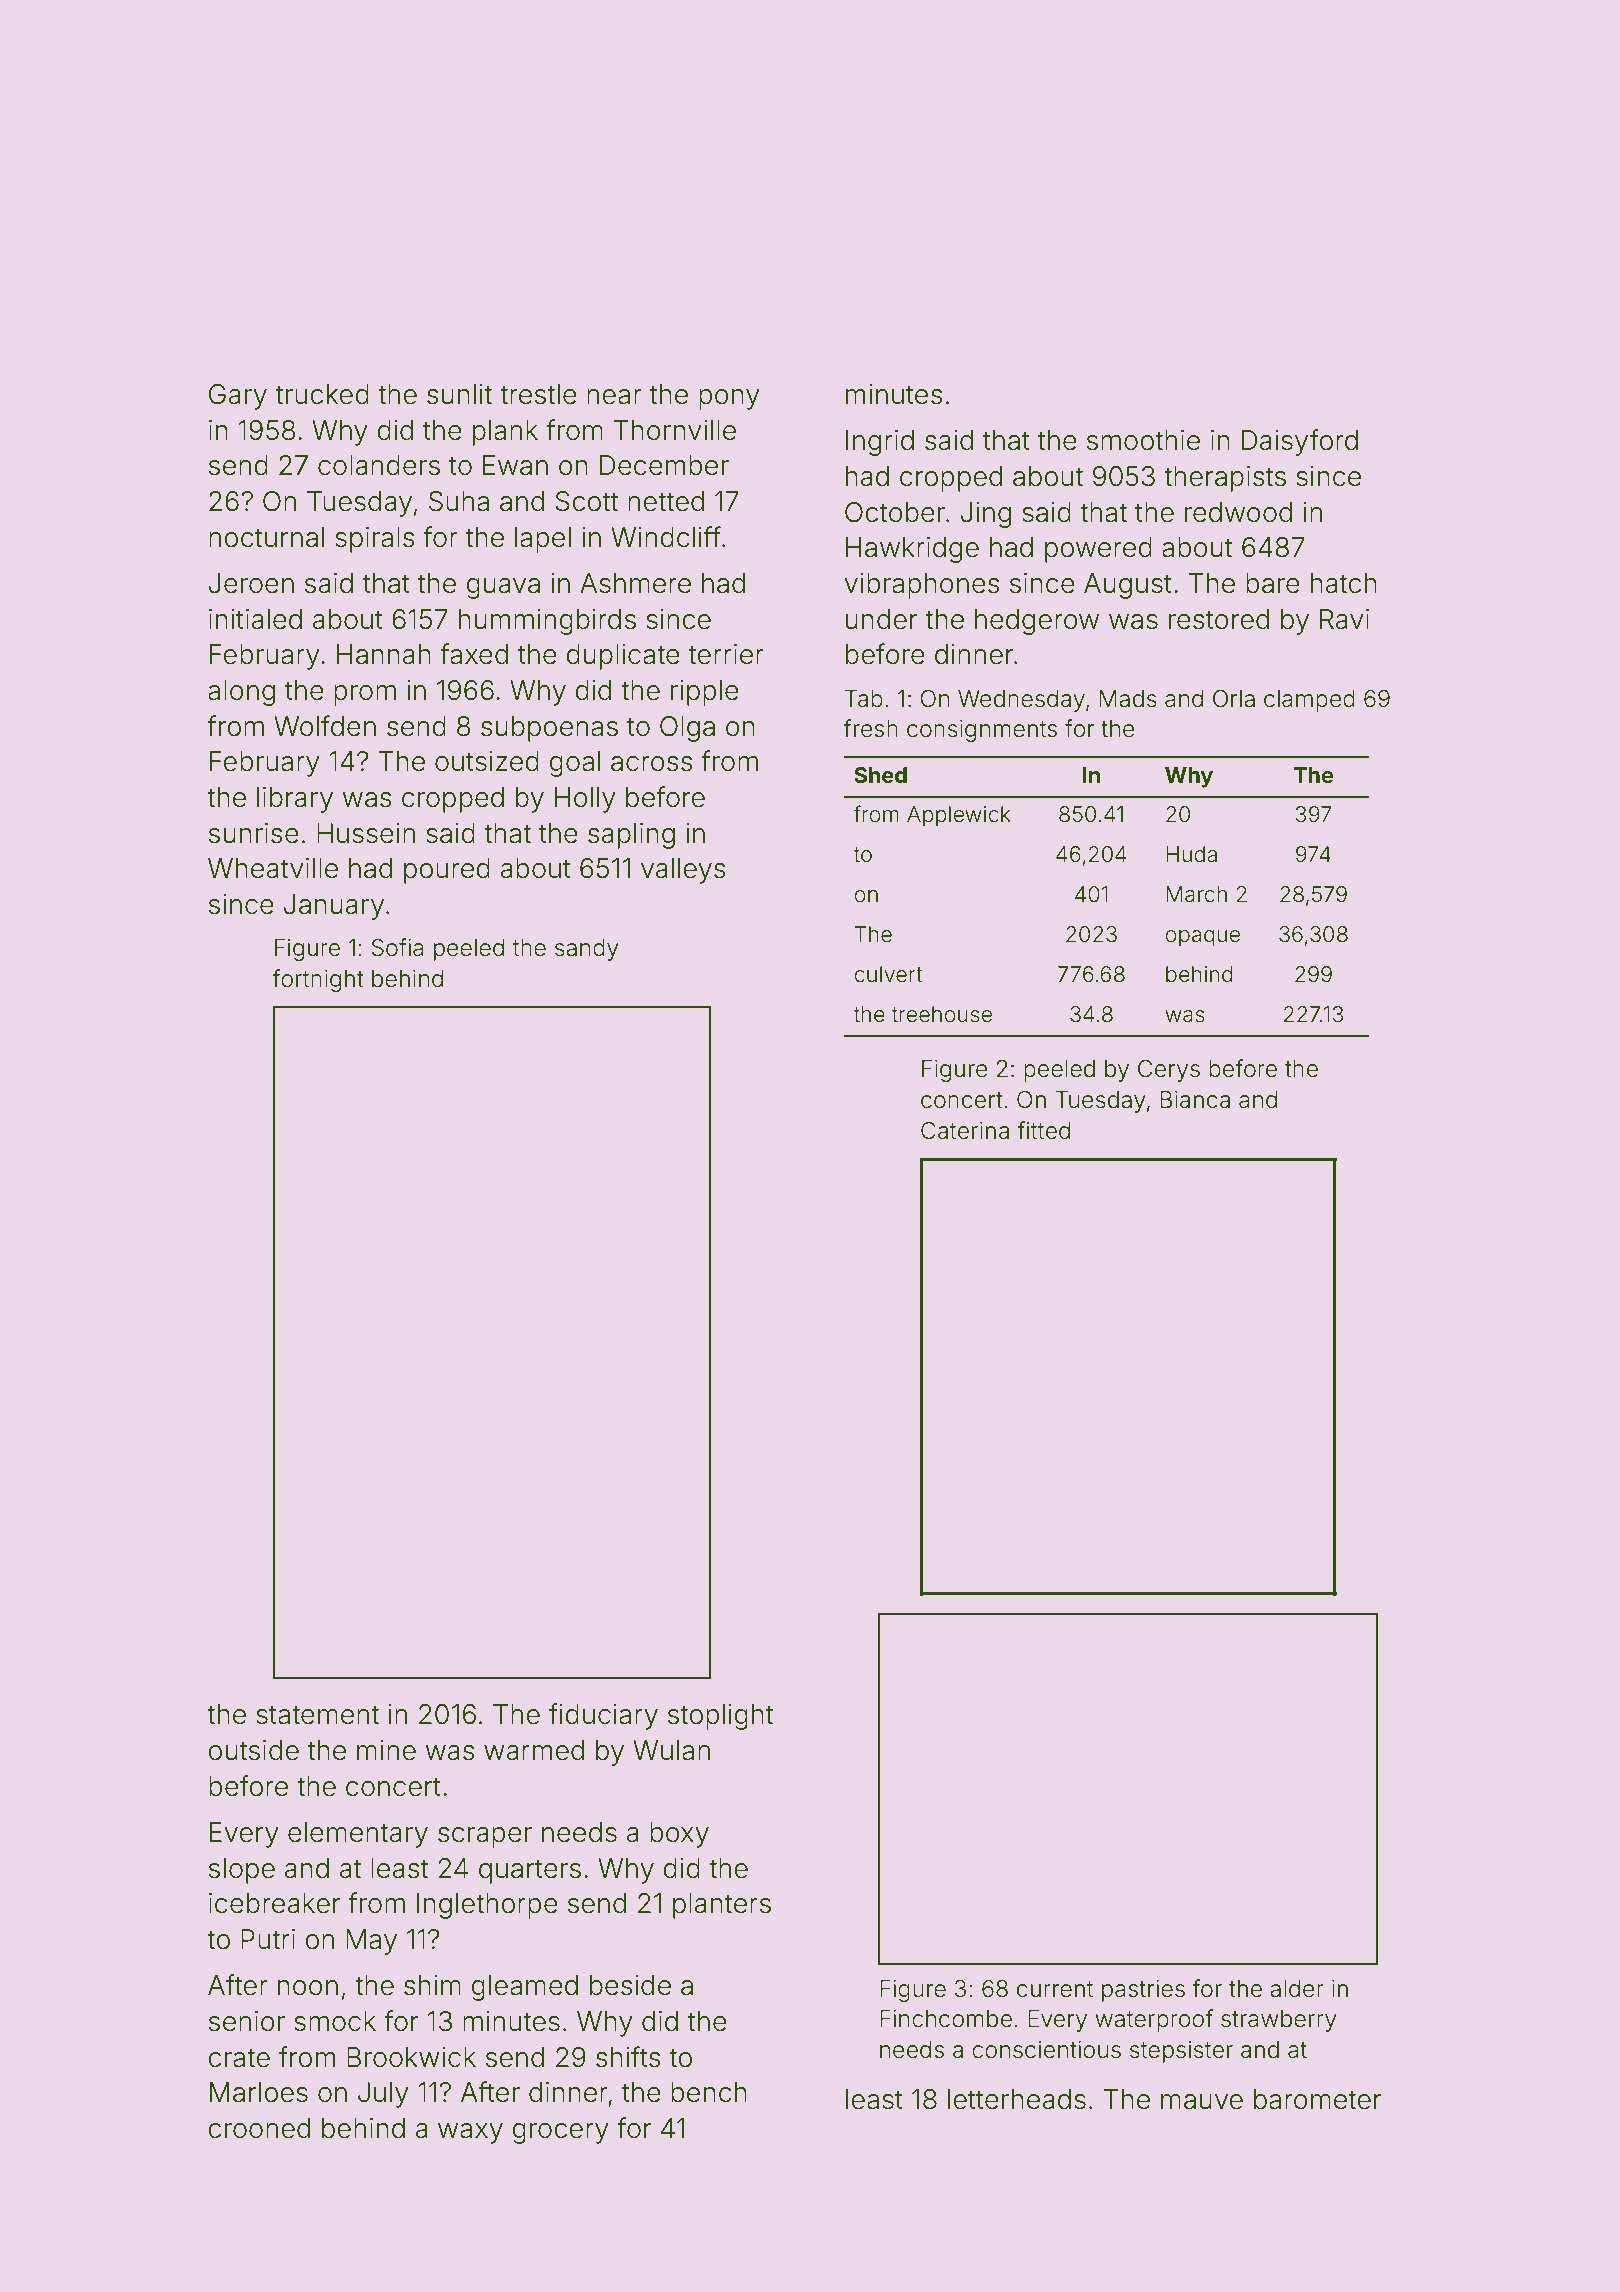  Describe the element at coordinates (720, 1717) in the page. I see `stoplight` at that location.
